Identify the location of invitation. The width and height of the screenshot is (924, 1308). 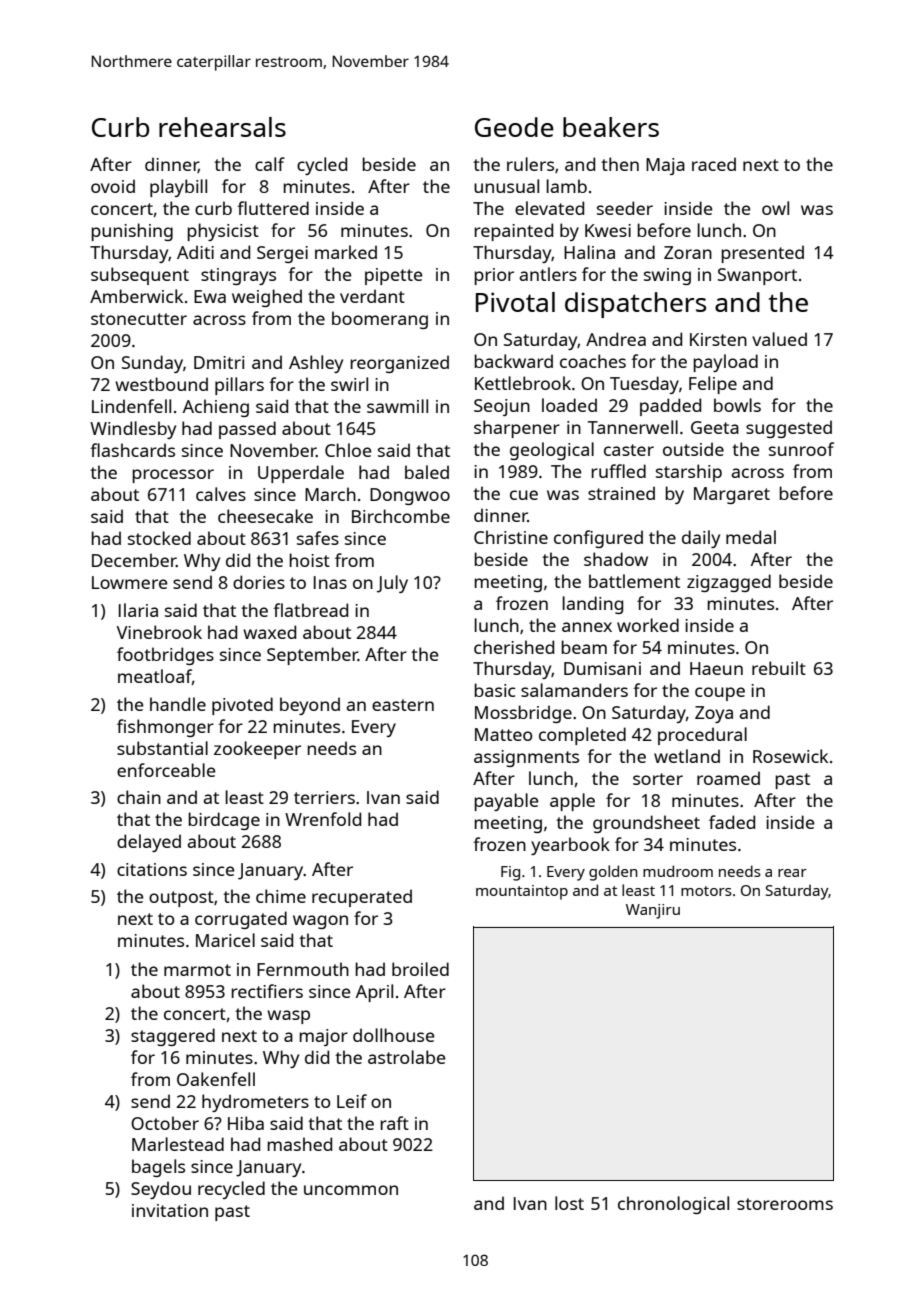
(170, 1210).
